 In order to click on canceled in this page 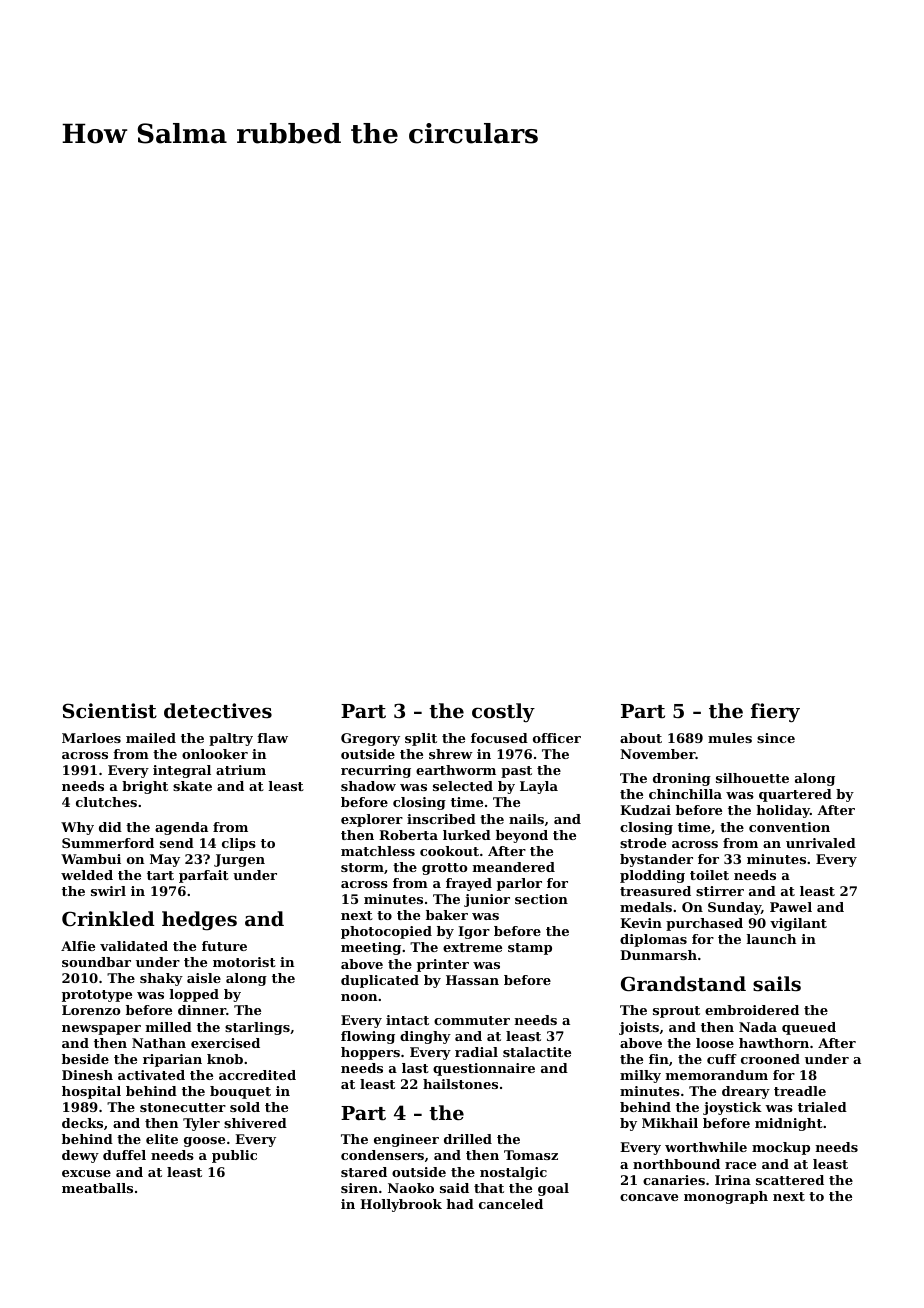, I will do `click(511, 1204)`.
